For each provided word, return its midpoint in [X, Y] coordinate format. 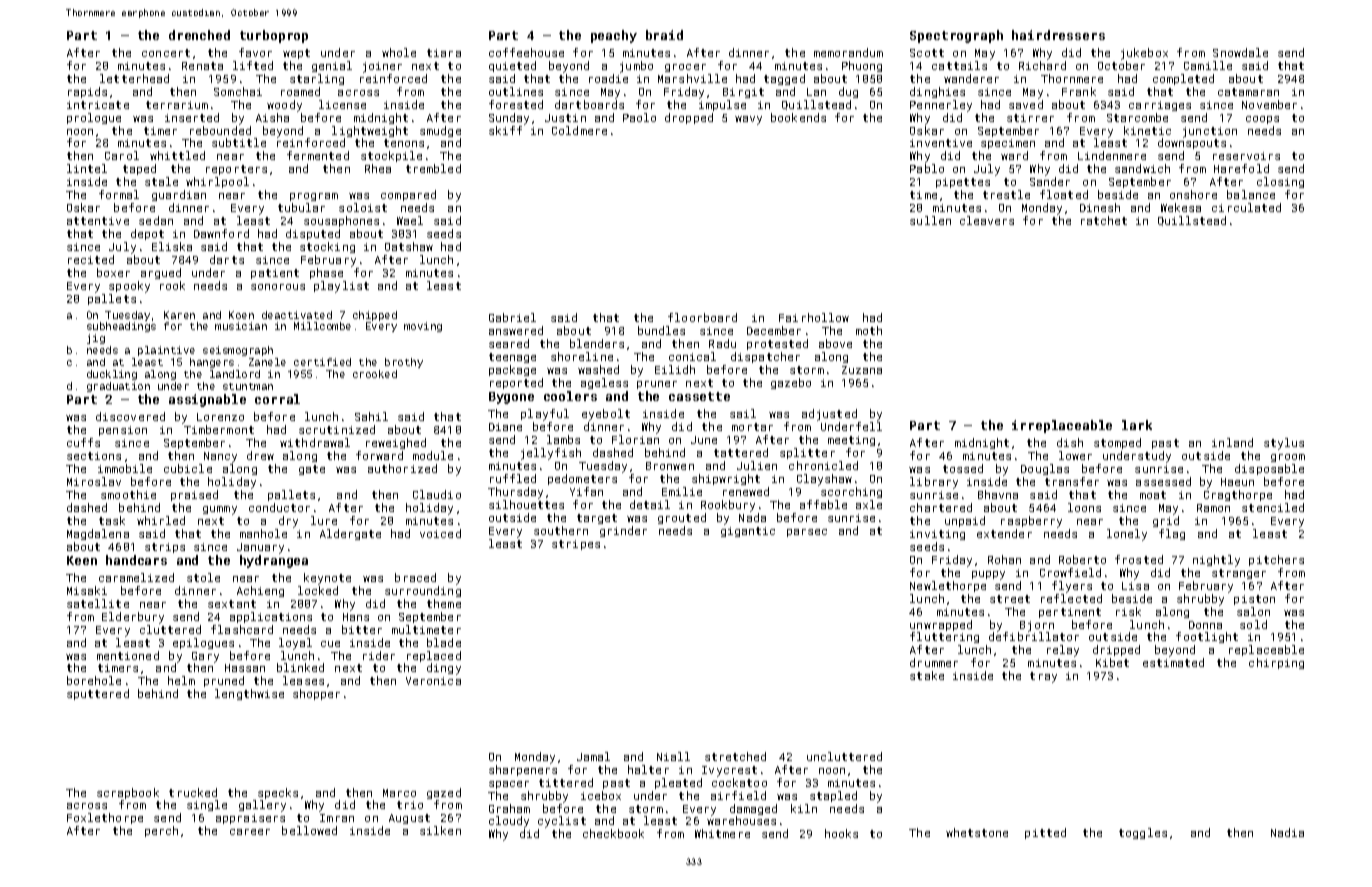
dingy [444, 669]
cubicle [188, 468]
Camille [1208, 65]
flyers [1072, 587]
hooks [841, 833]
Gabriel [512, 317]
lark [1137, 425]
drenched [199, 35]
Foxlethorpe [105, 818]
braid [664, 35]
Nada [752, 517]
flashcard [242, 629]
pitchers [1276, 560]
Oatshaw [409, 246]
